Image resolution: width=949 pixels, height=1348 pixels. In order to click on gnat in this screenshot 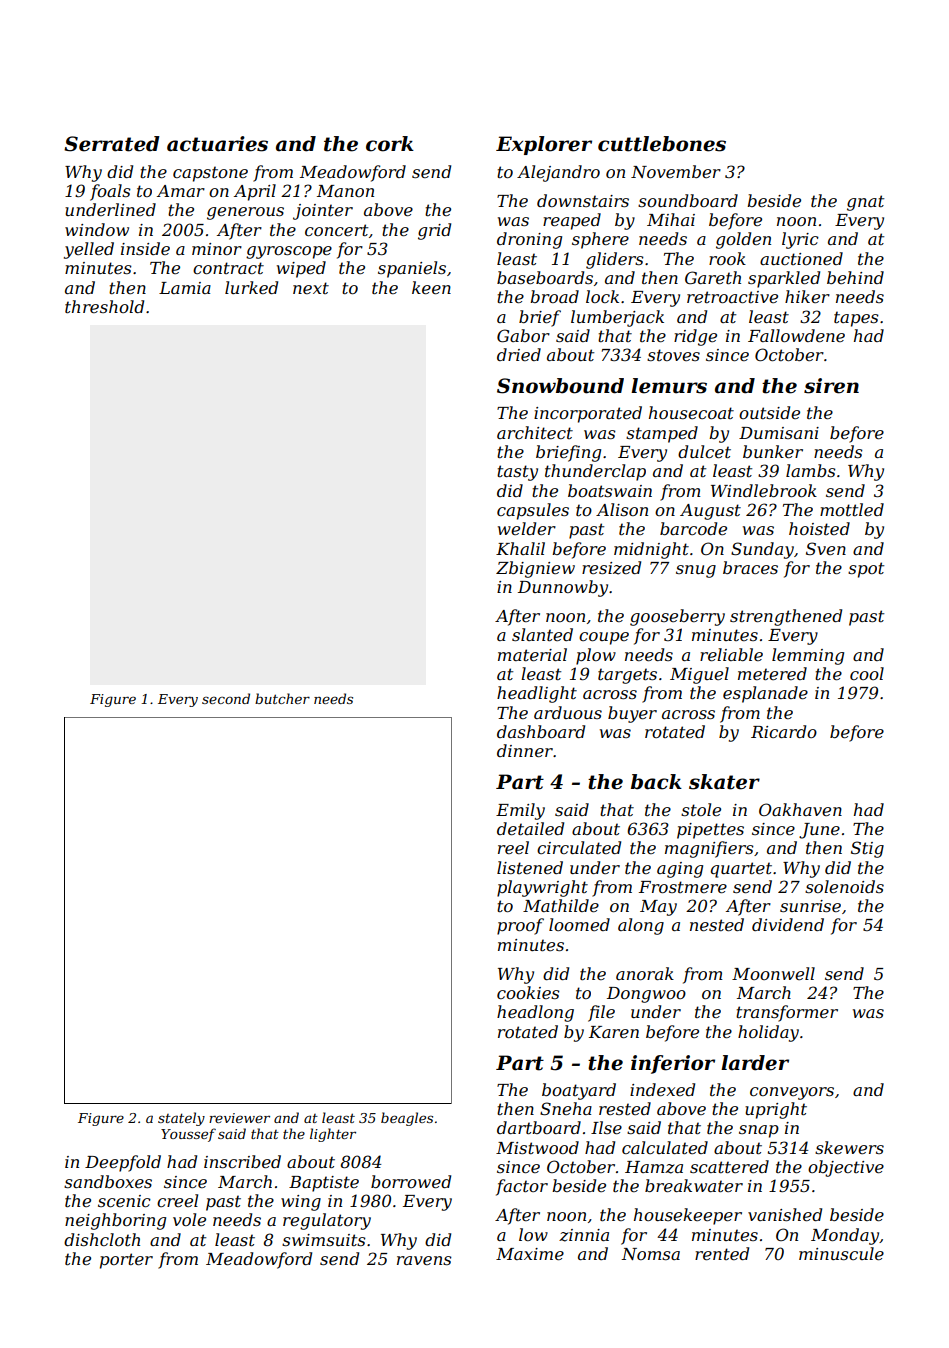, I will do `click(865, 203)`.
